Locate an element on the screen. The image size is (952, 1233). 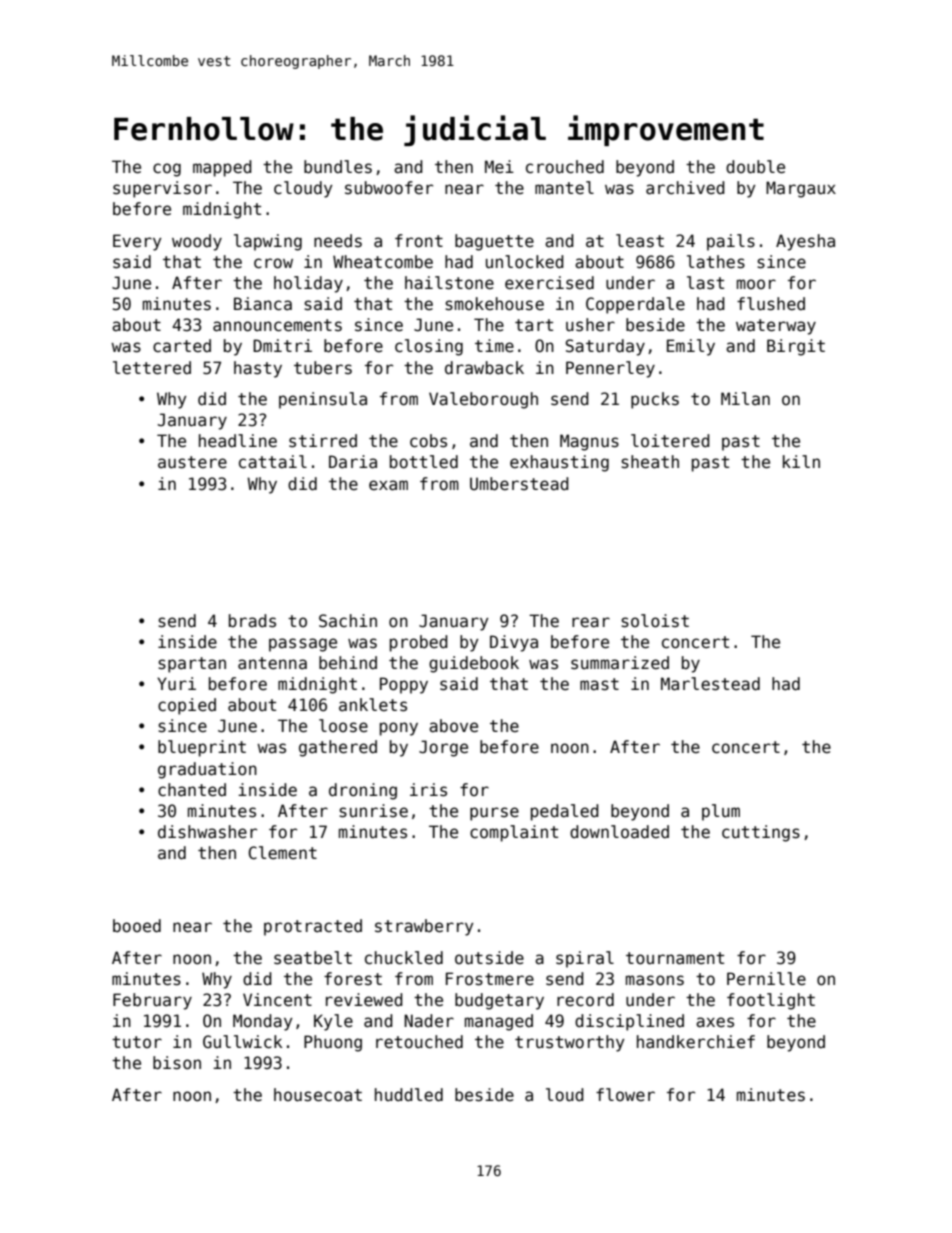
Clement is located at coordinates (282, 853).
